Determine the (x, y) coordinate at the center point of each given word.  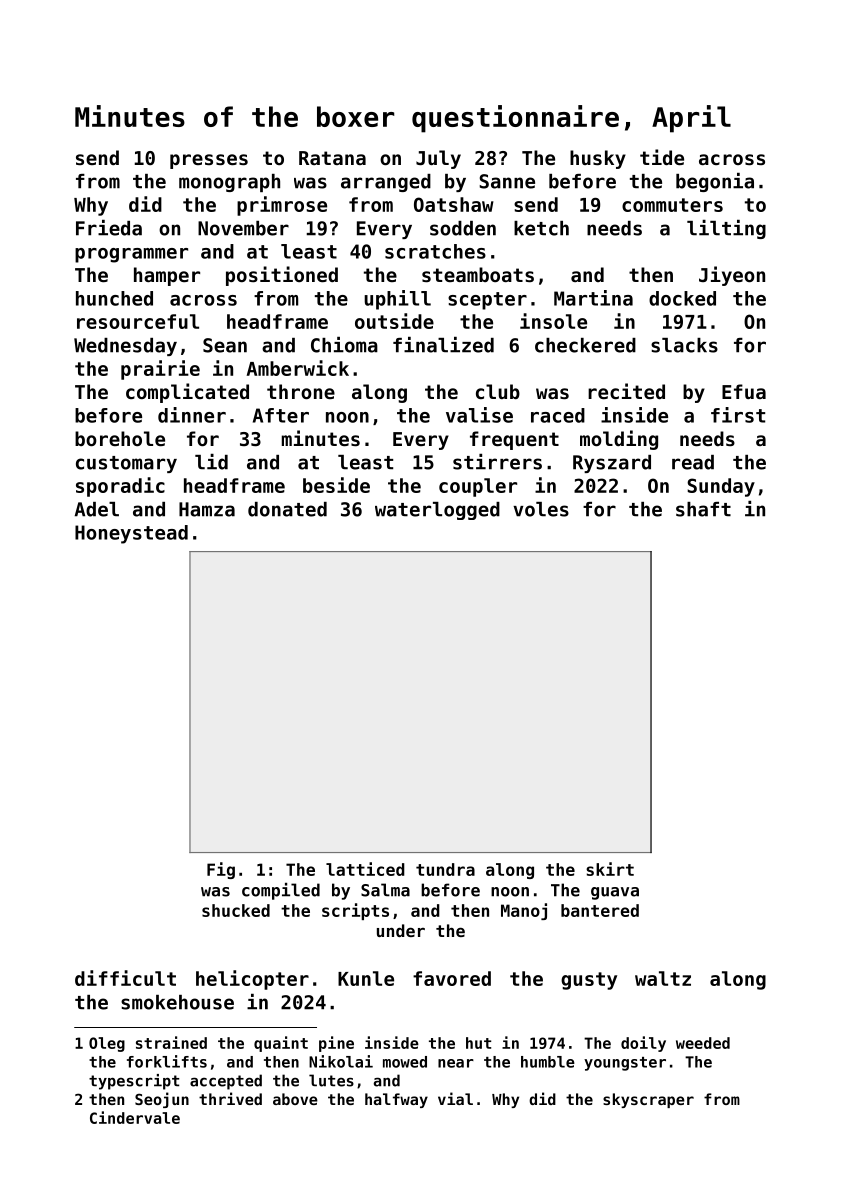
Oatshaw (454, 204)
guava (615, 893)
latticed (365, 869)
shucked (236, 910)
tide (662, 157)
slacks (684, 345)
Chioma (344, 345)
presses (209, 161)
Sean (225, 345)
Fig (221, 870)
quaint (281, 1044)
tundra (445, 869)
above (295, 1099)
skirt (610, 869)
